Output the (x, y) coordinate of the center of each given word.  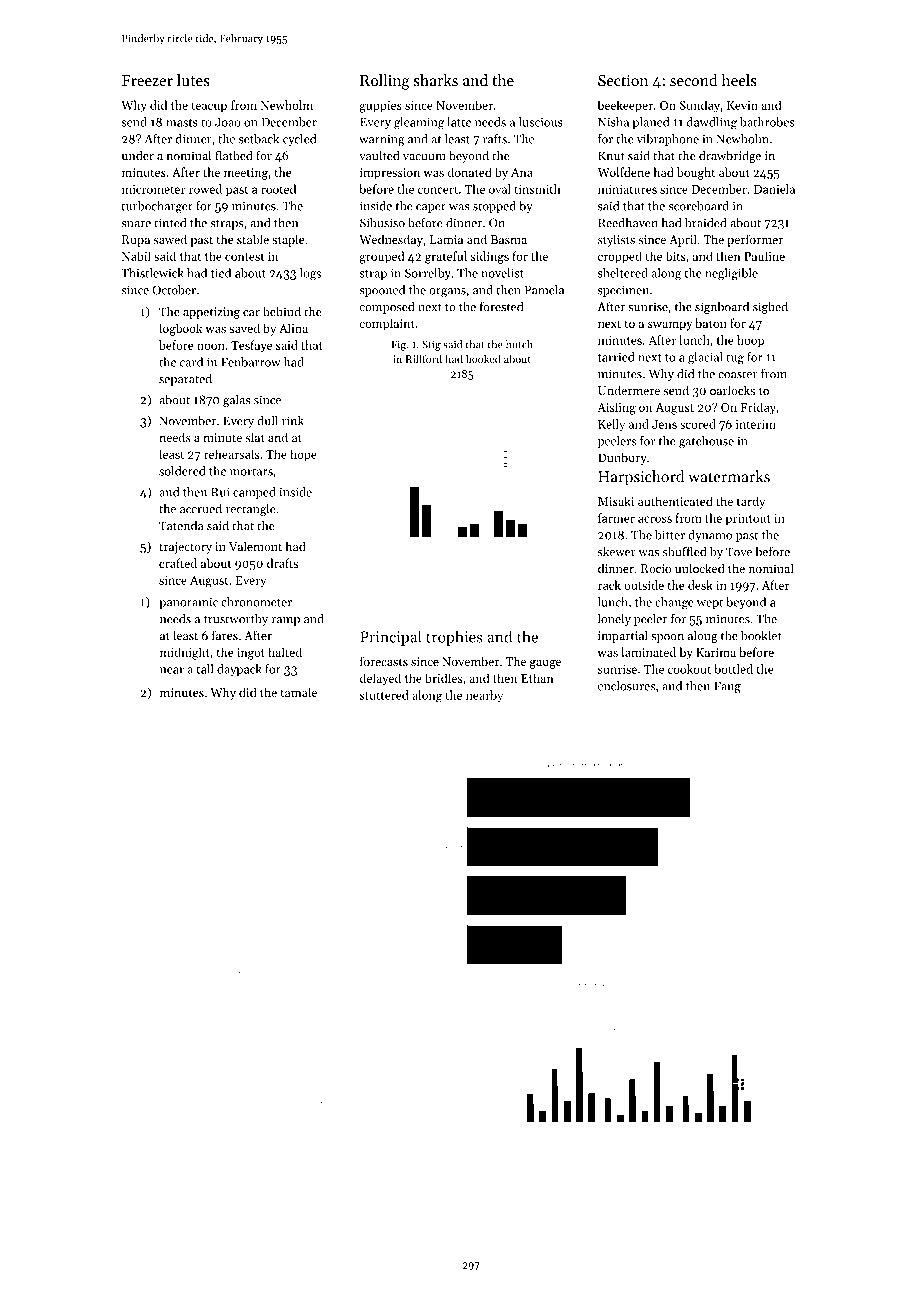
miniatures (627, 189)
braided (705, 223)
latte (459, 122)
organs (447, 293)
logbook (180, 329)
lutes (193, 80)
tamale (298, 692)
